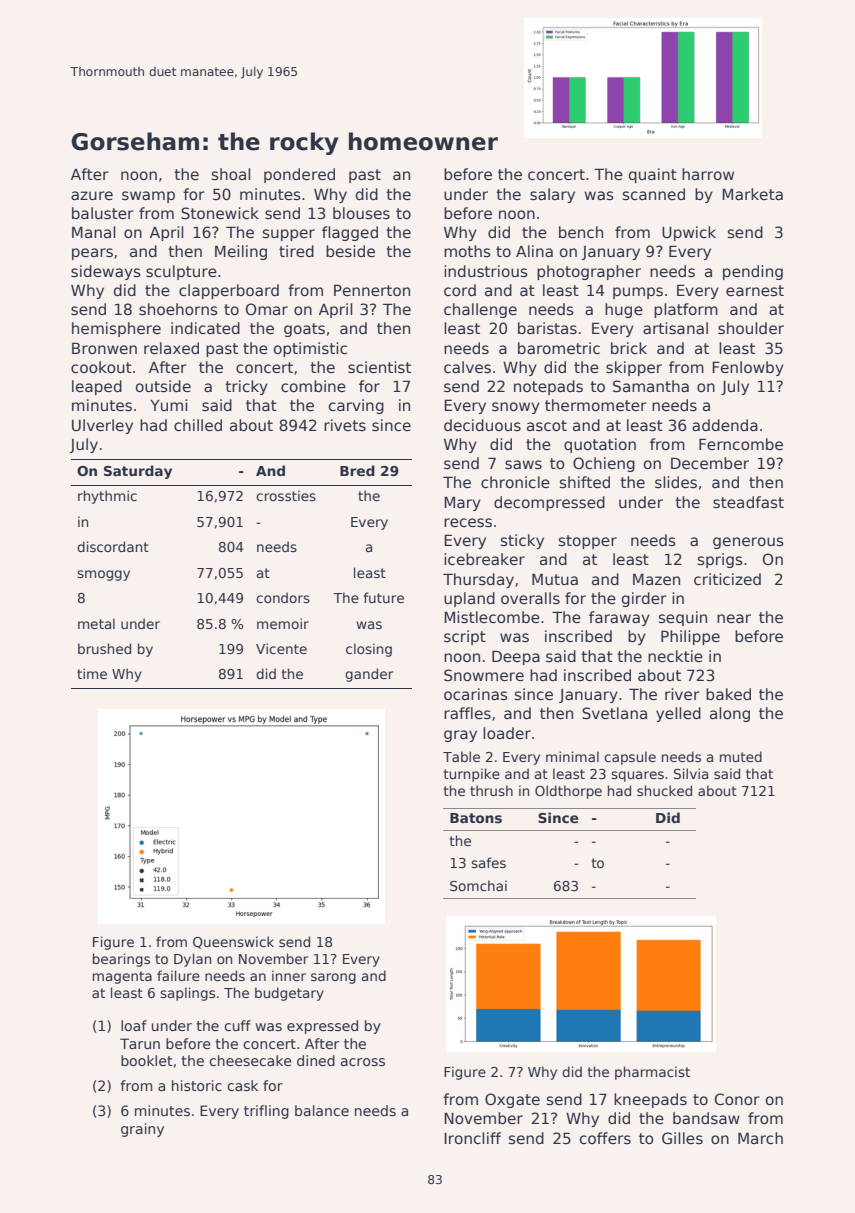 The height and width of the screenshot is (1213, 855). What do you see at coordinates (741, 756) in the screenshot?
I see `muted` at bounding box center [741, 756].
